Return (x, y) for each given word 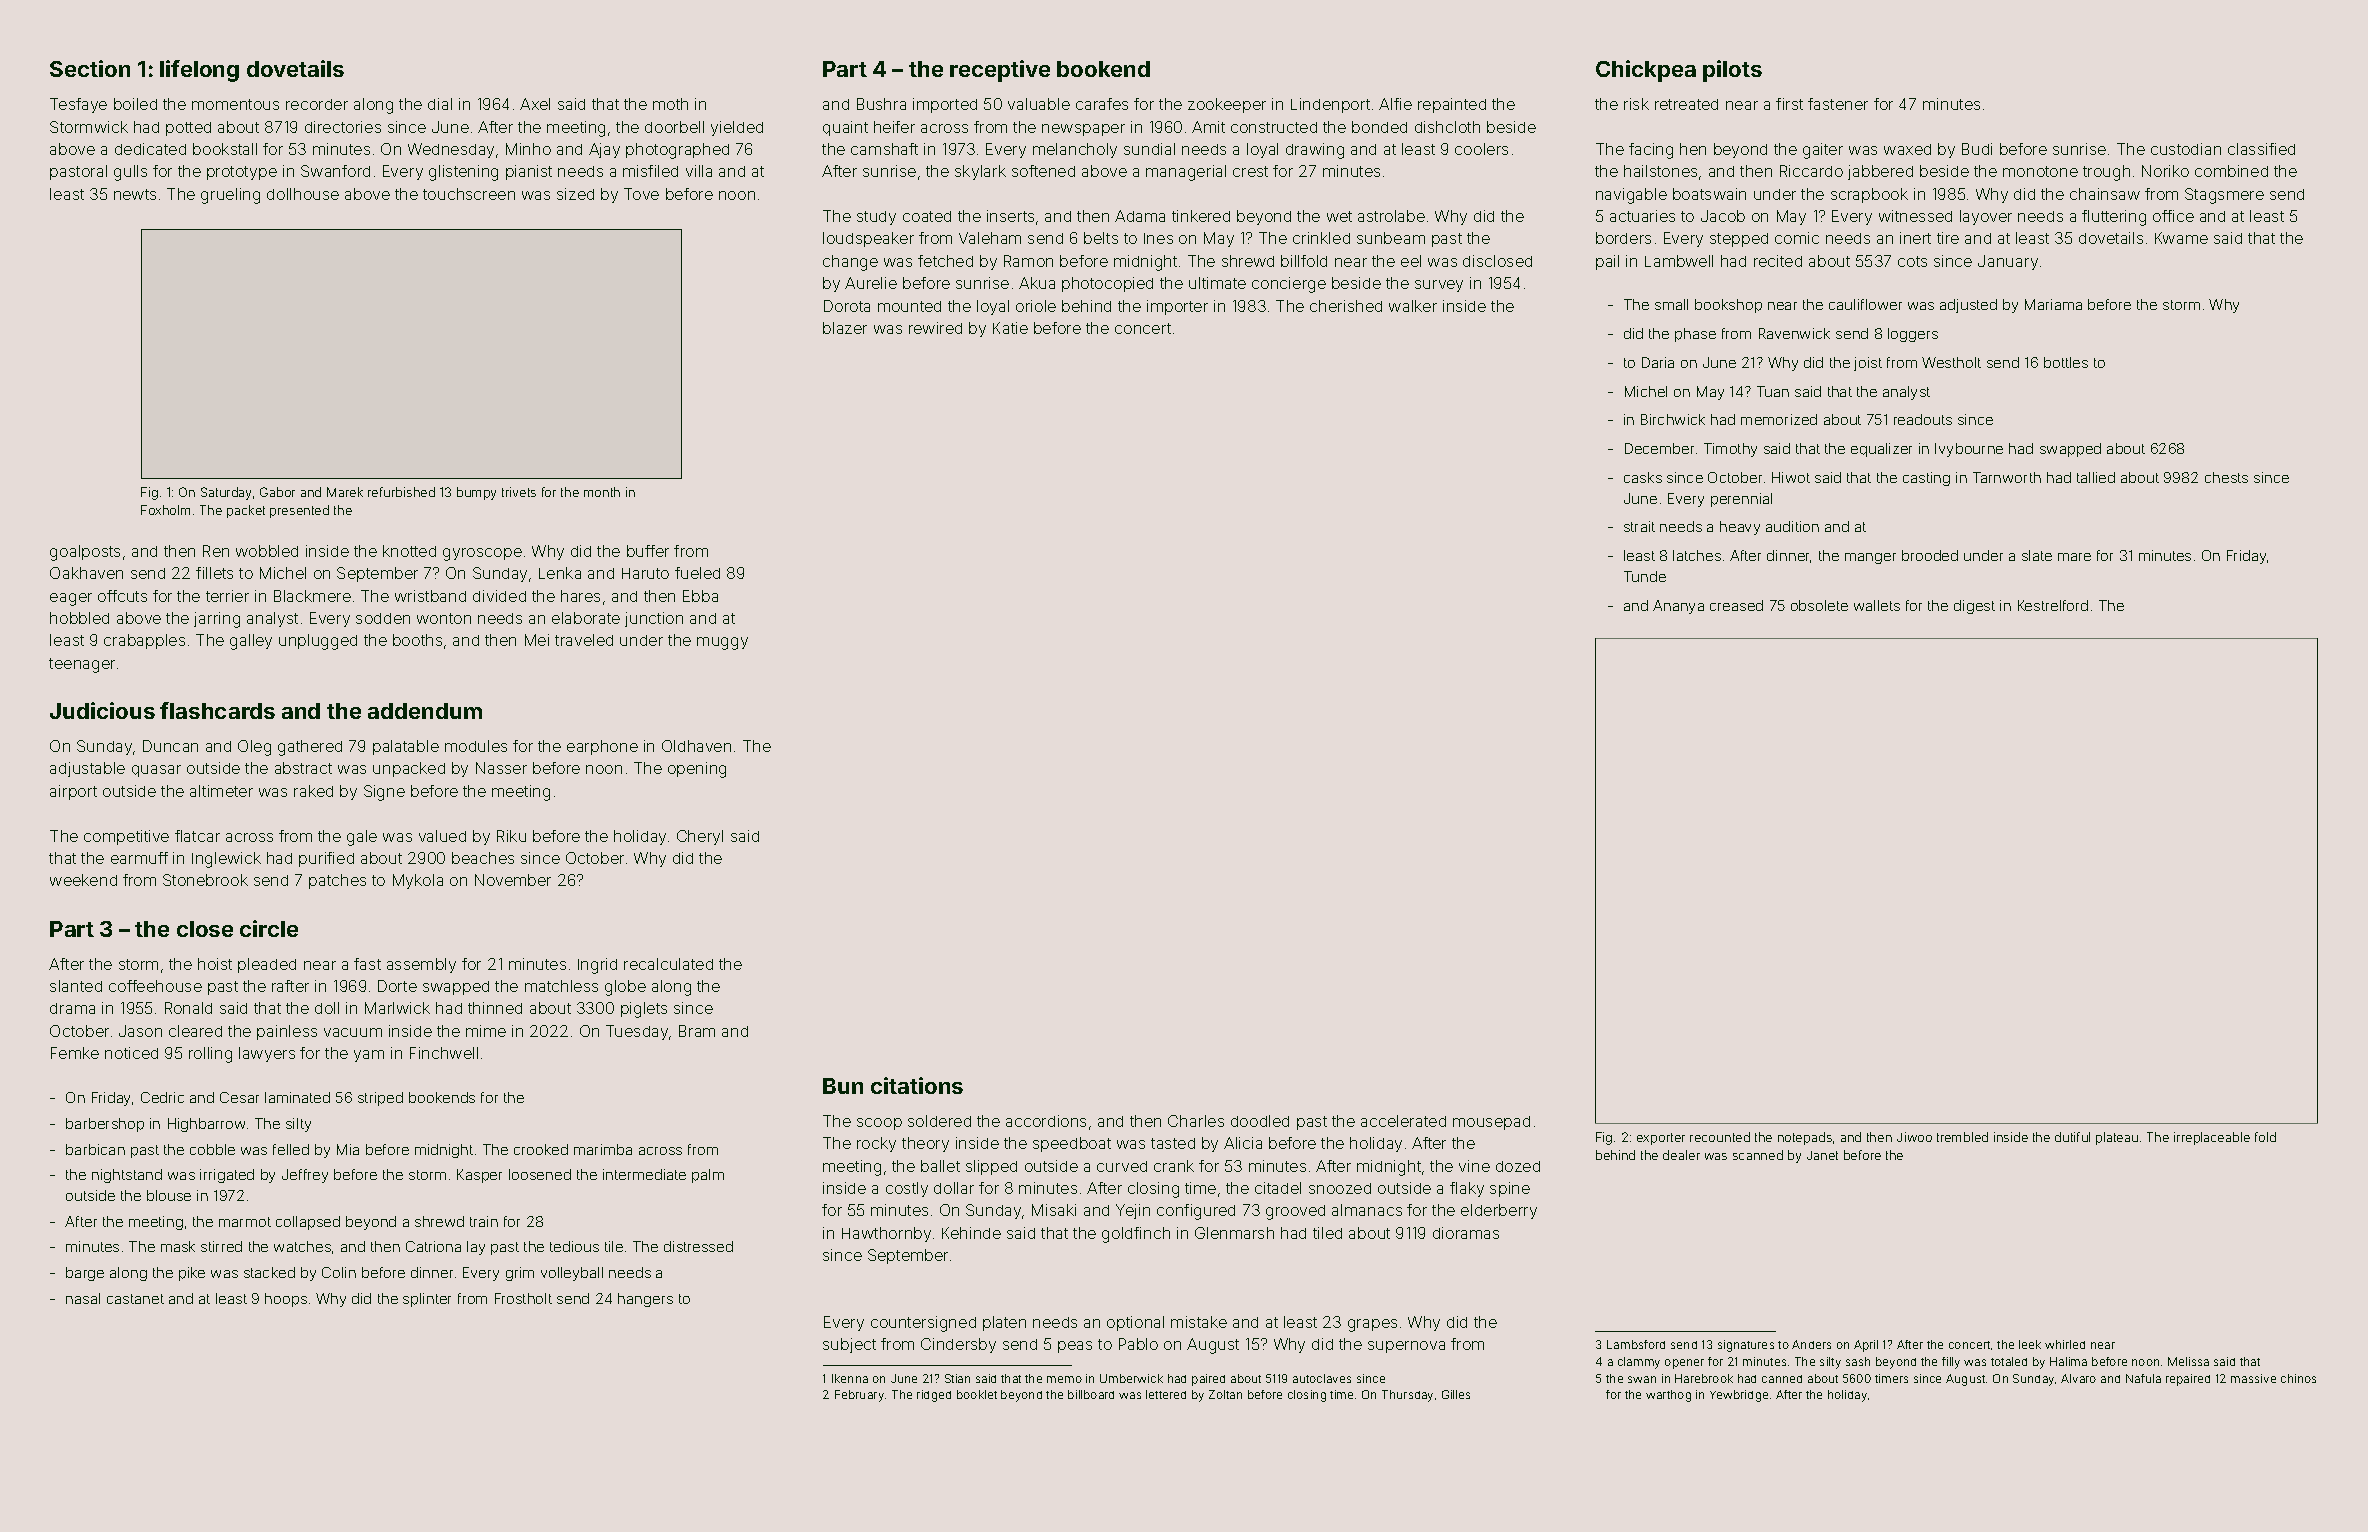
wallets (1877, 605)
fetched (945, 261)
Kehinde (971, 1233)
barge (85, 1274)
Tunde (1645, 576)
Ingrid (597, 966)
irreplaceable (2212, 1138)
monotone (2040, 171)
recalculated (668, 964)
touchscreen (469, 194)
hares (580, 596)
